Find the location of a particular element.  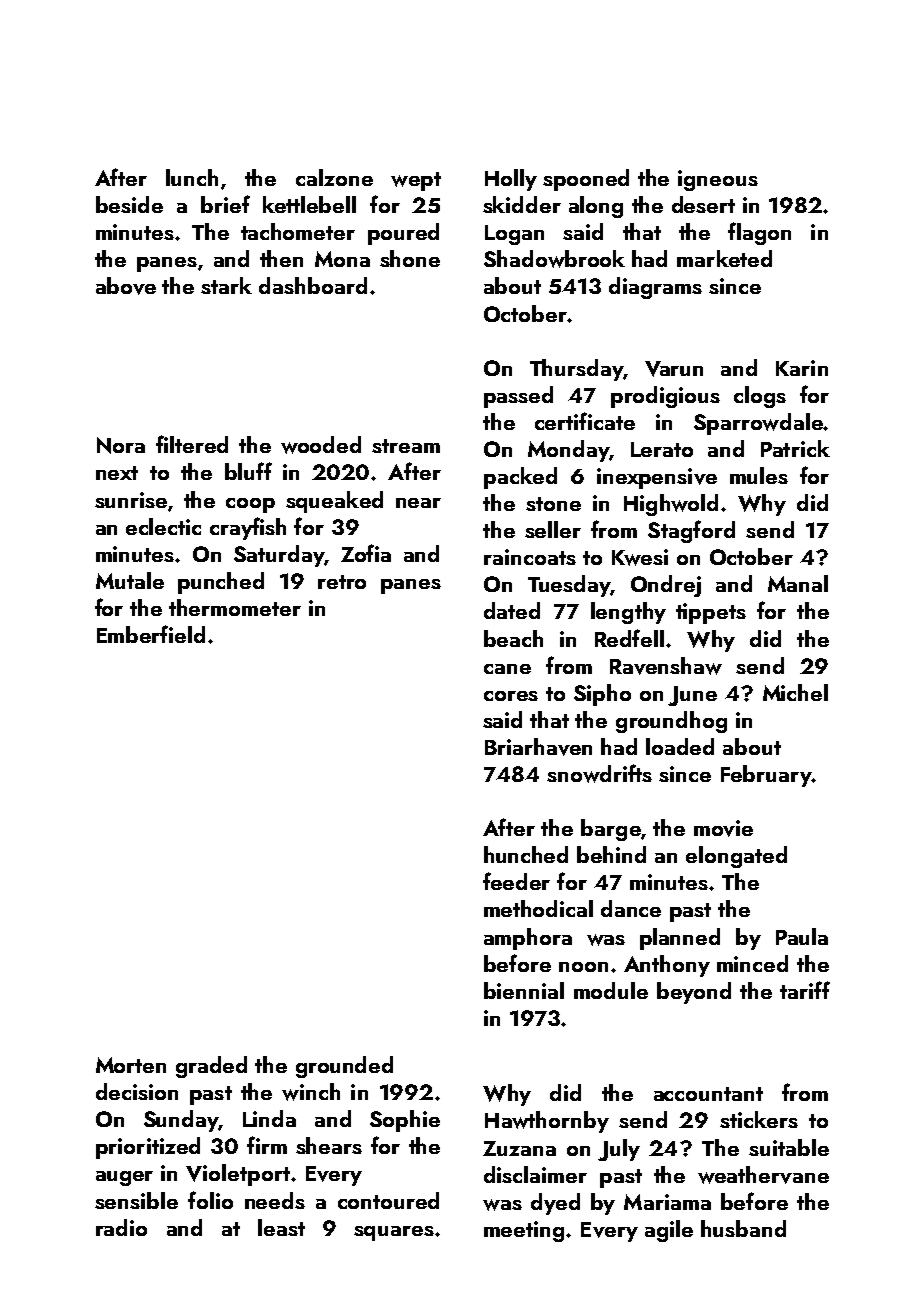

Morten is located at coordinates (131, 1065).
